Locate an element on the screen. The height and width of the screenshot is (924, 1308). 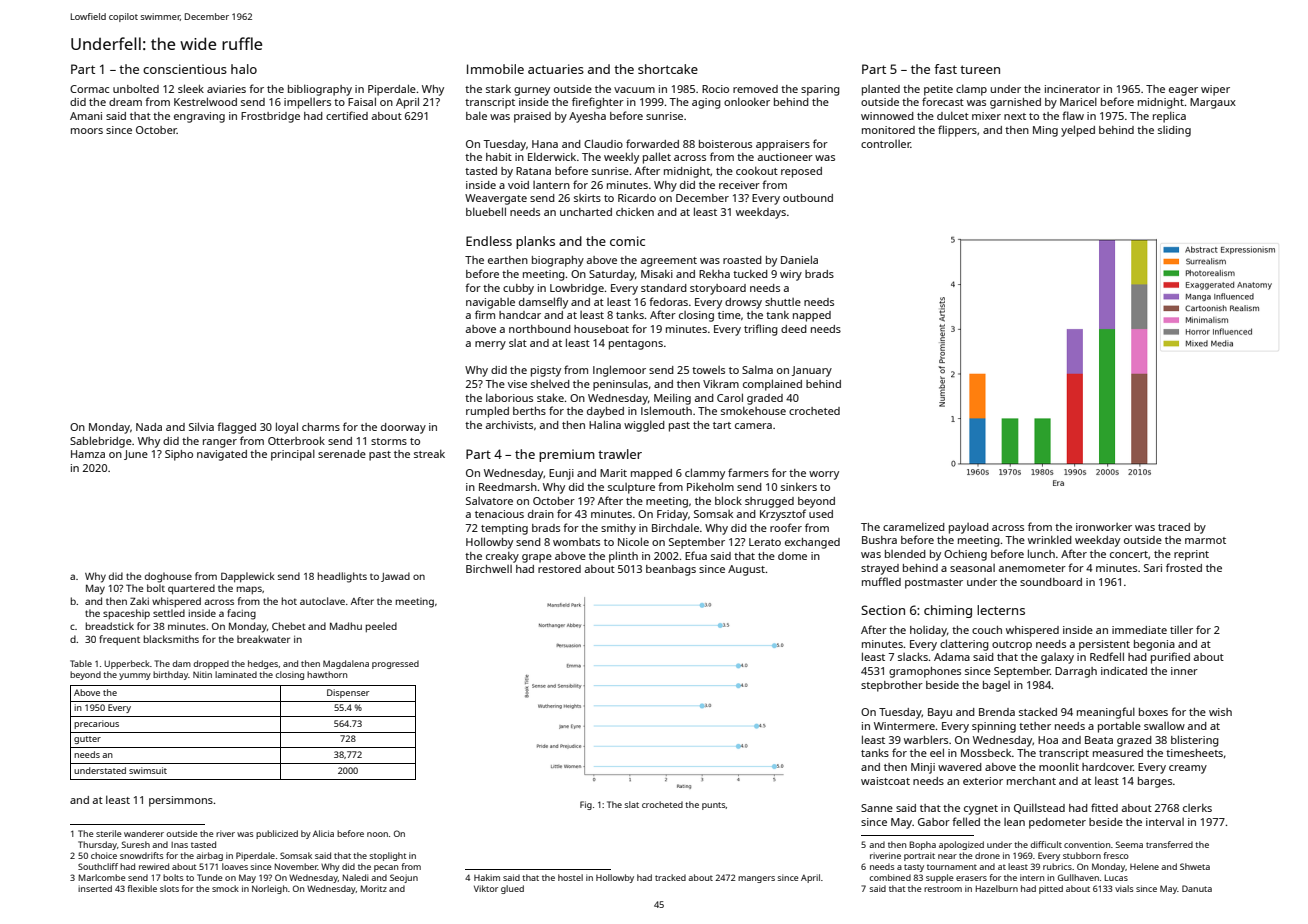
chicken is located at coordinates (635, 212).
